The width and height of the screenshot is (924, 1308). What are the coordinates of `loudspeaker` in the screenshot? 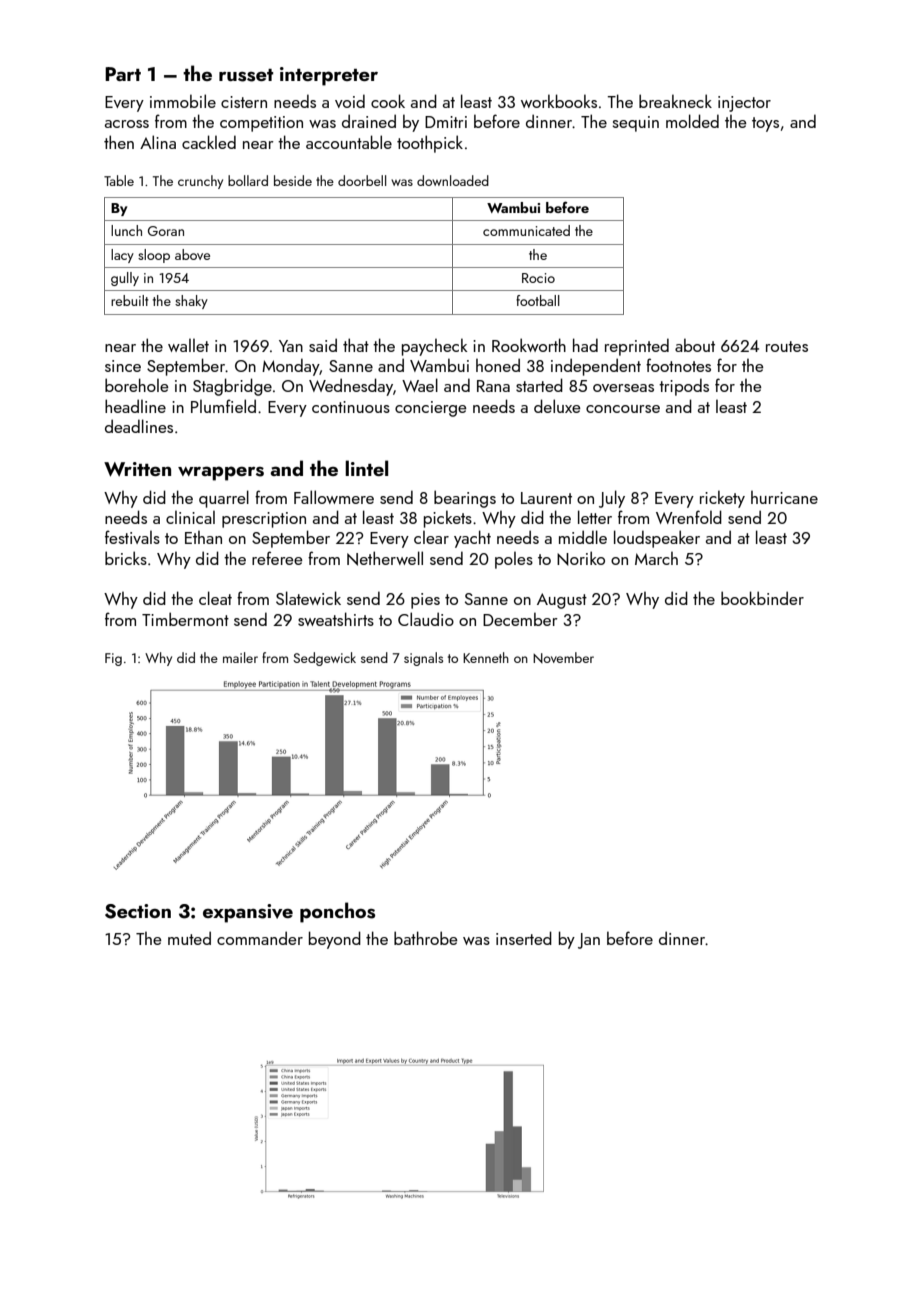 It's located at (657, 539).
